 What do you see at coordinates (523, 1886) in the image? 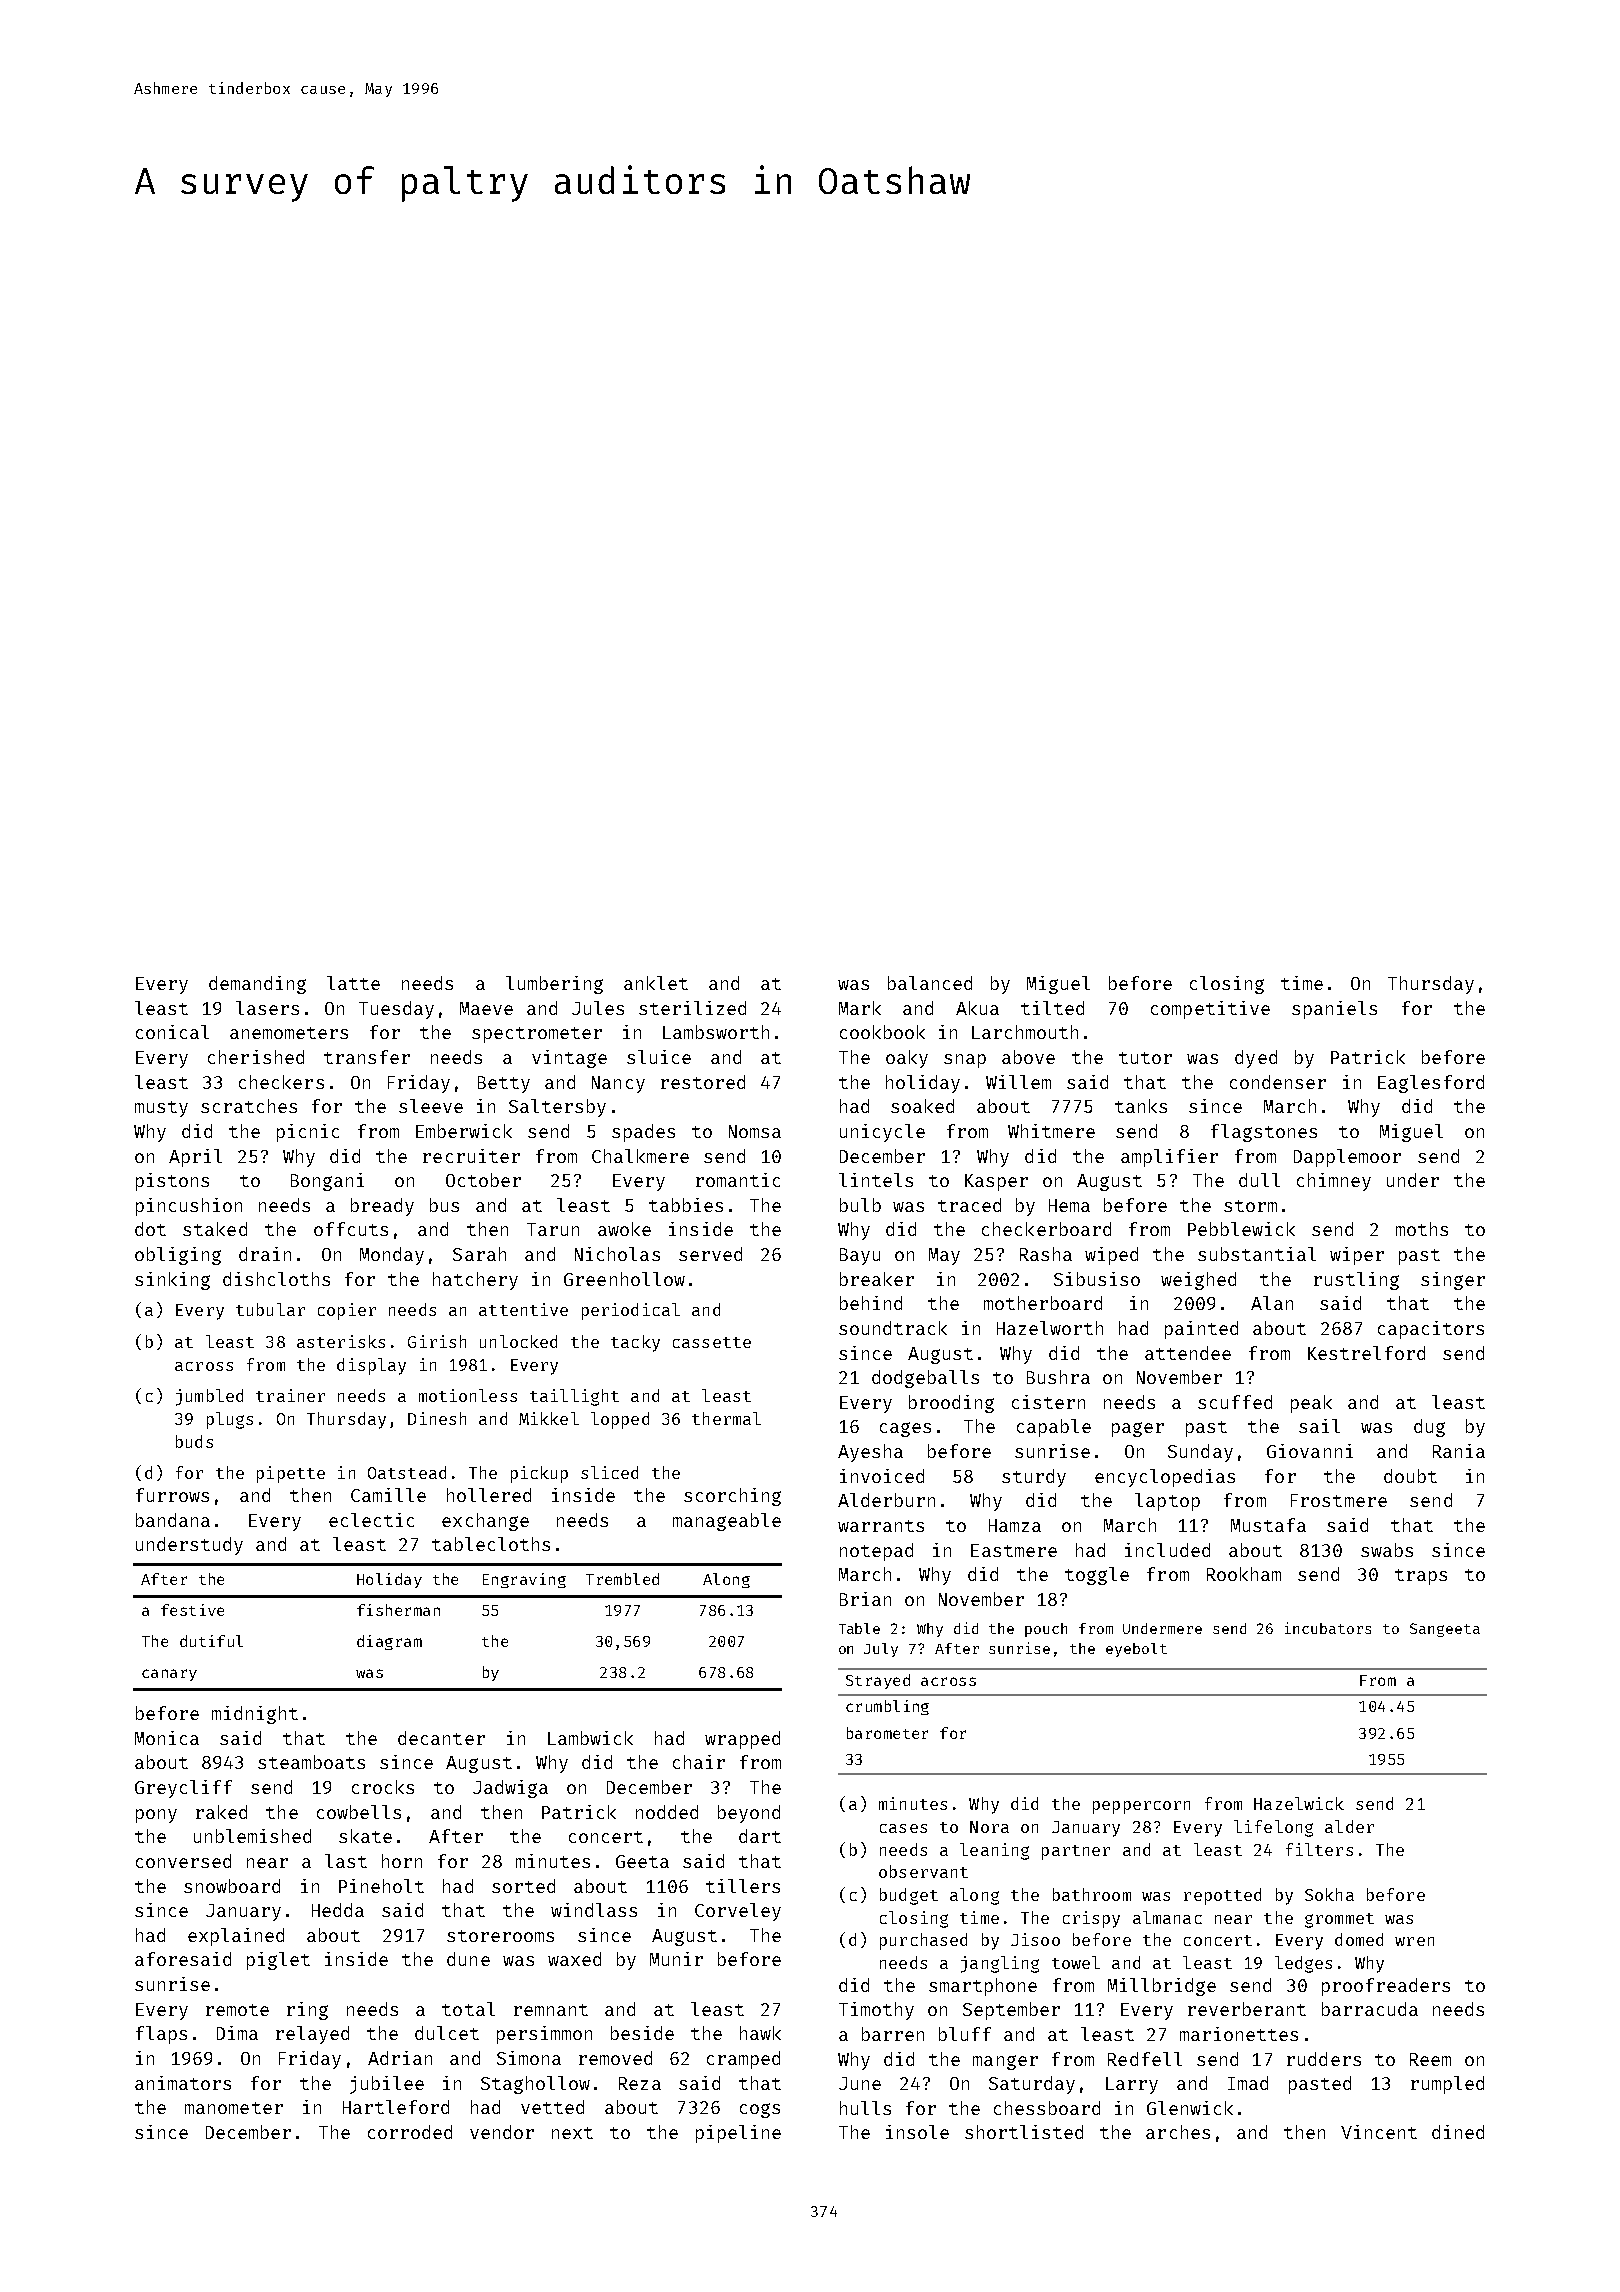
I see `sorted` at bounding box center [523, 1886].
